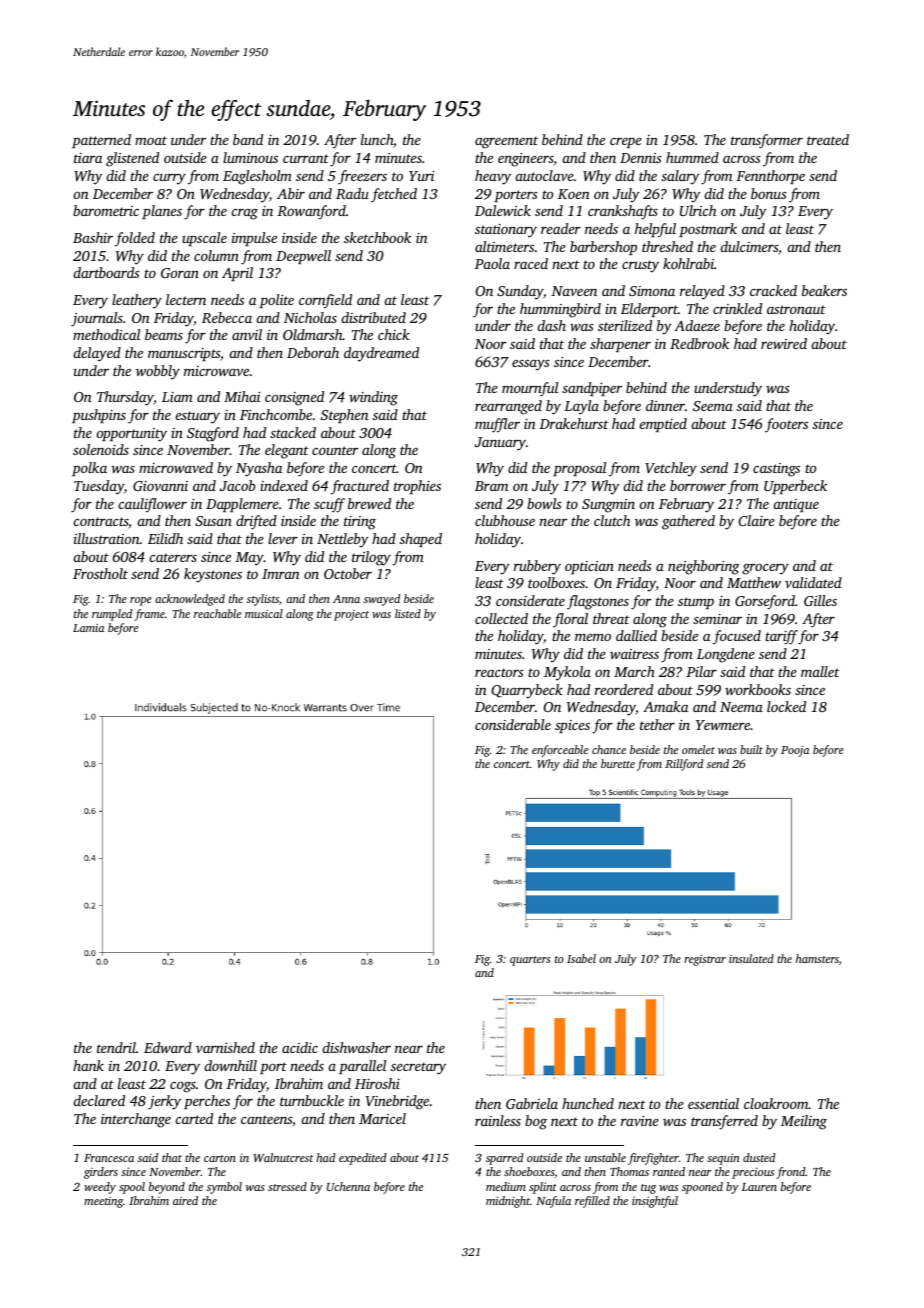 The width and height of the screenshot is (924, 1308). I want to click on lunch, so click(377, 139).
